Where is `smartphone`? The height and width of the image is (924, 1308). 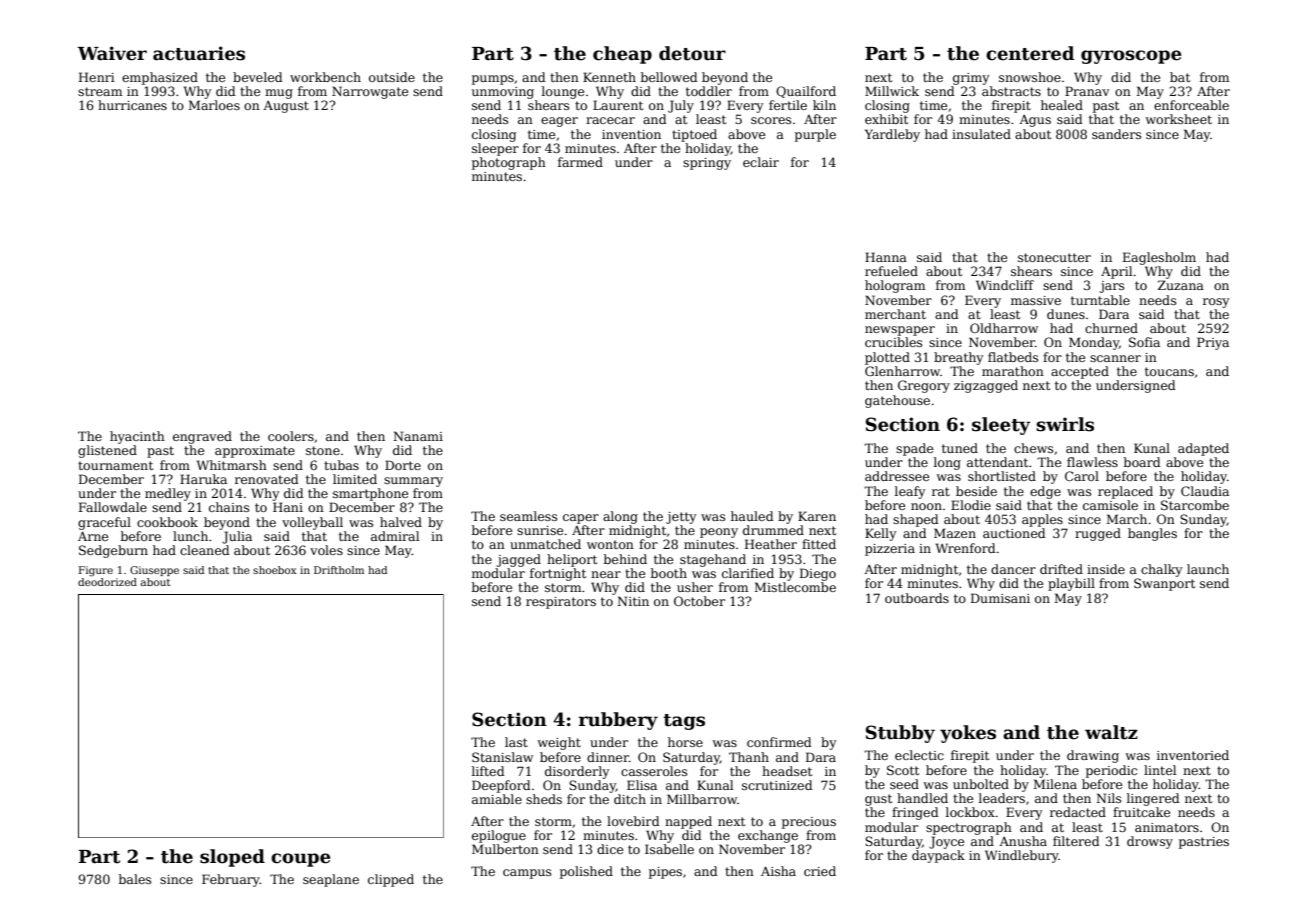 smartphone is located at coordinates (370, 494).
